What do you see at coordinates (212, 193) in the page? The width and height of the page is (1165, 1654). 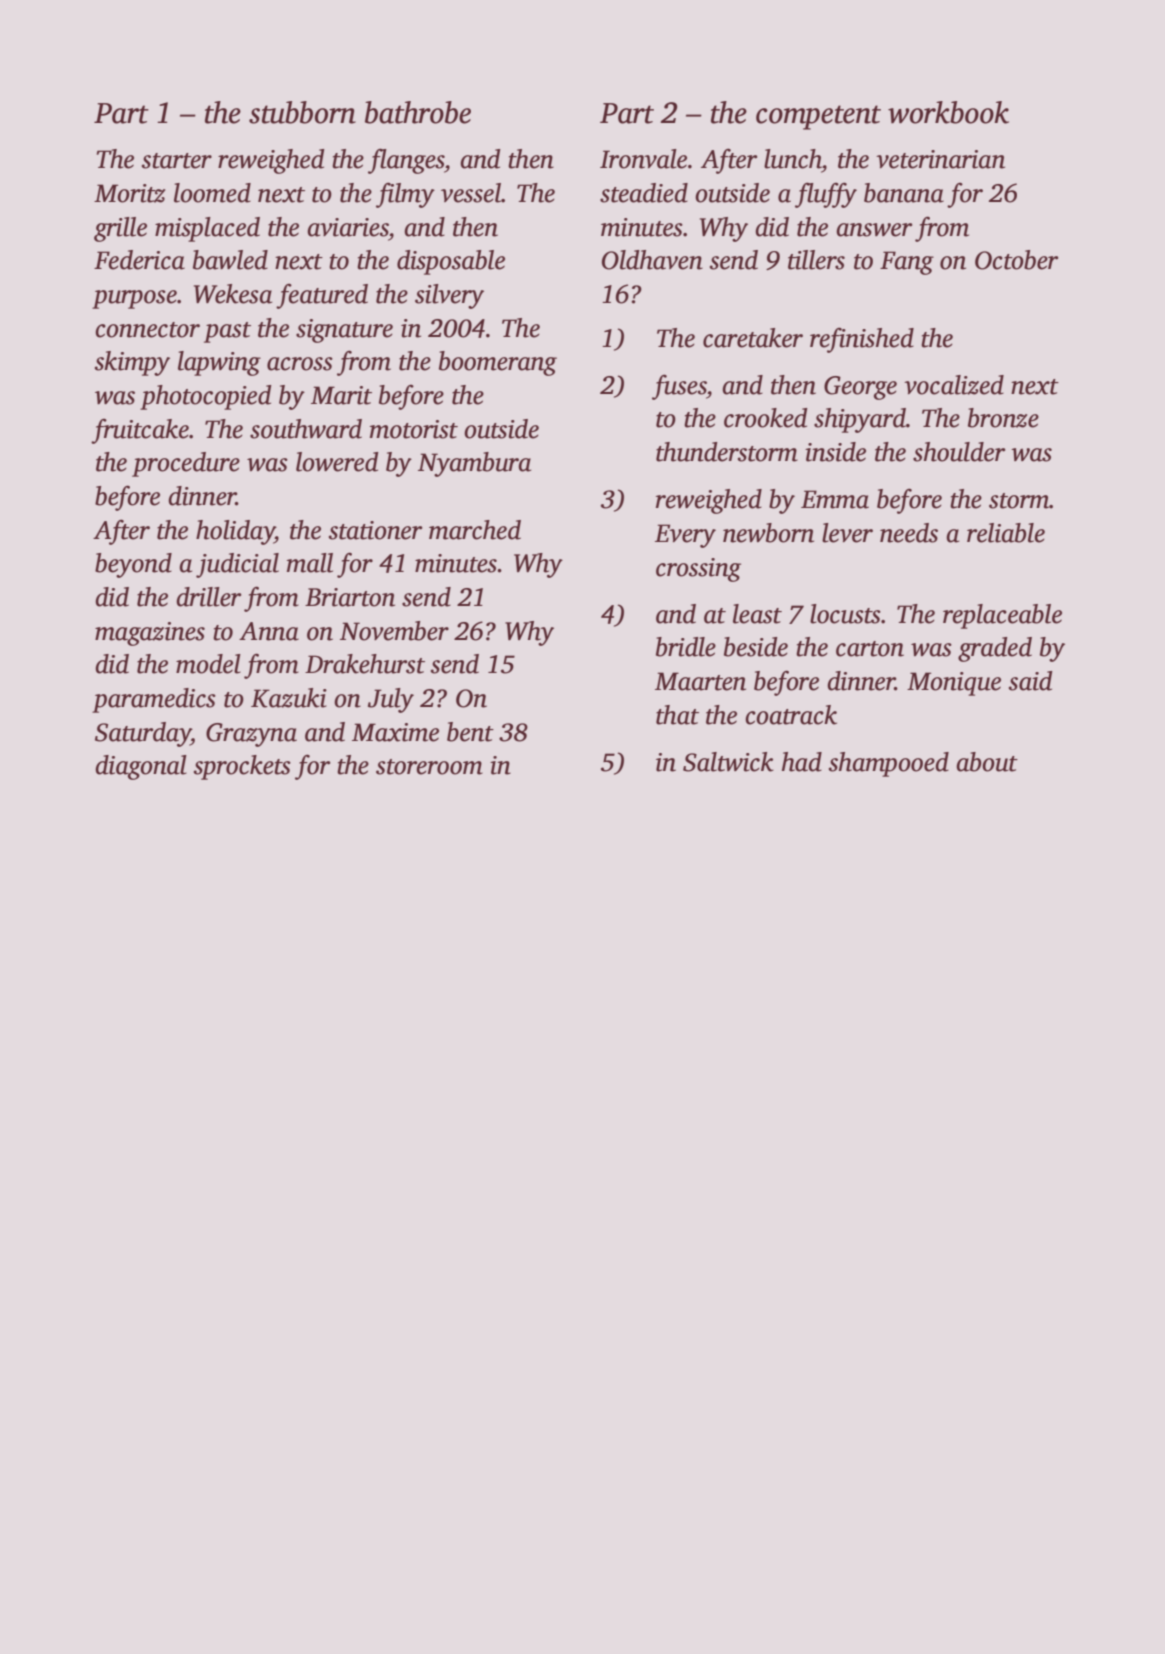 I see `loomed` at bounding box center [212, 193].
